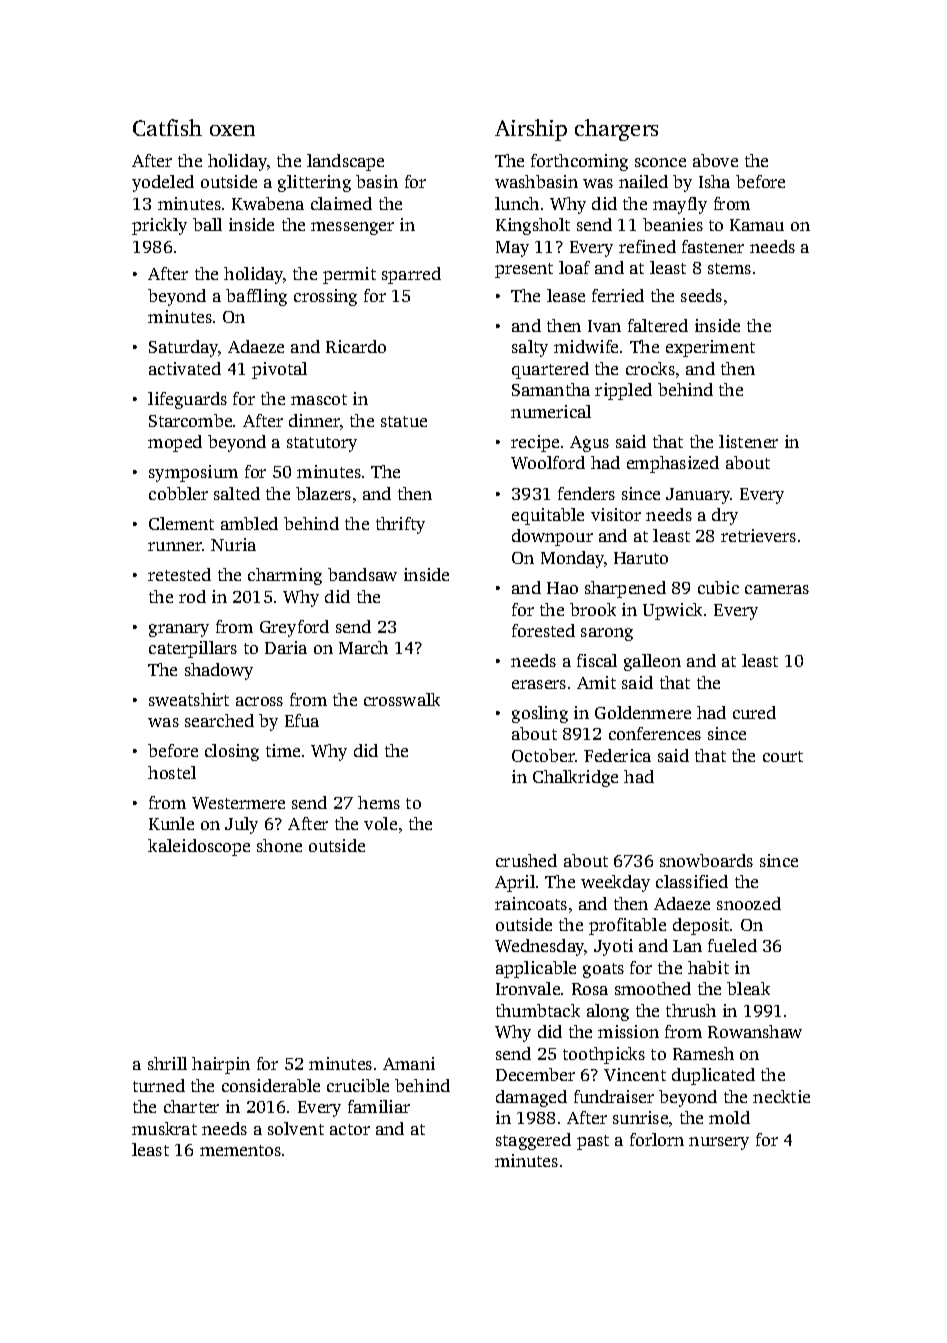 The image size is (947, 1343). Describe the element at coordinates (715, 160) in the screenshot. I see `above` at that location.
